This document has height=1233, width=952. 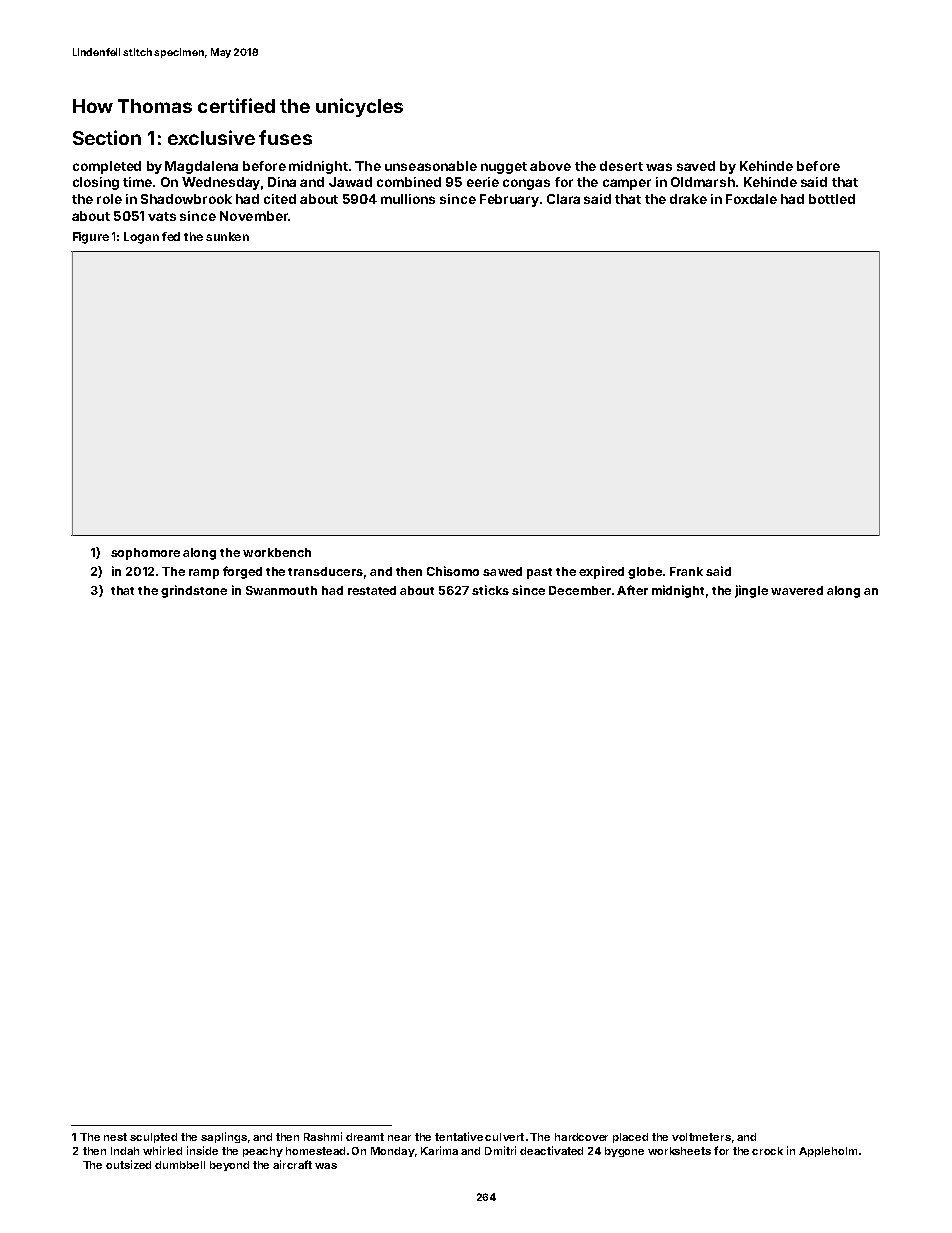 What do you see at coordinates (701, 1137) in the document?
I see `voltmeters` at bounding box center [701, 1137].
